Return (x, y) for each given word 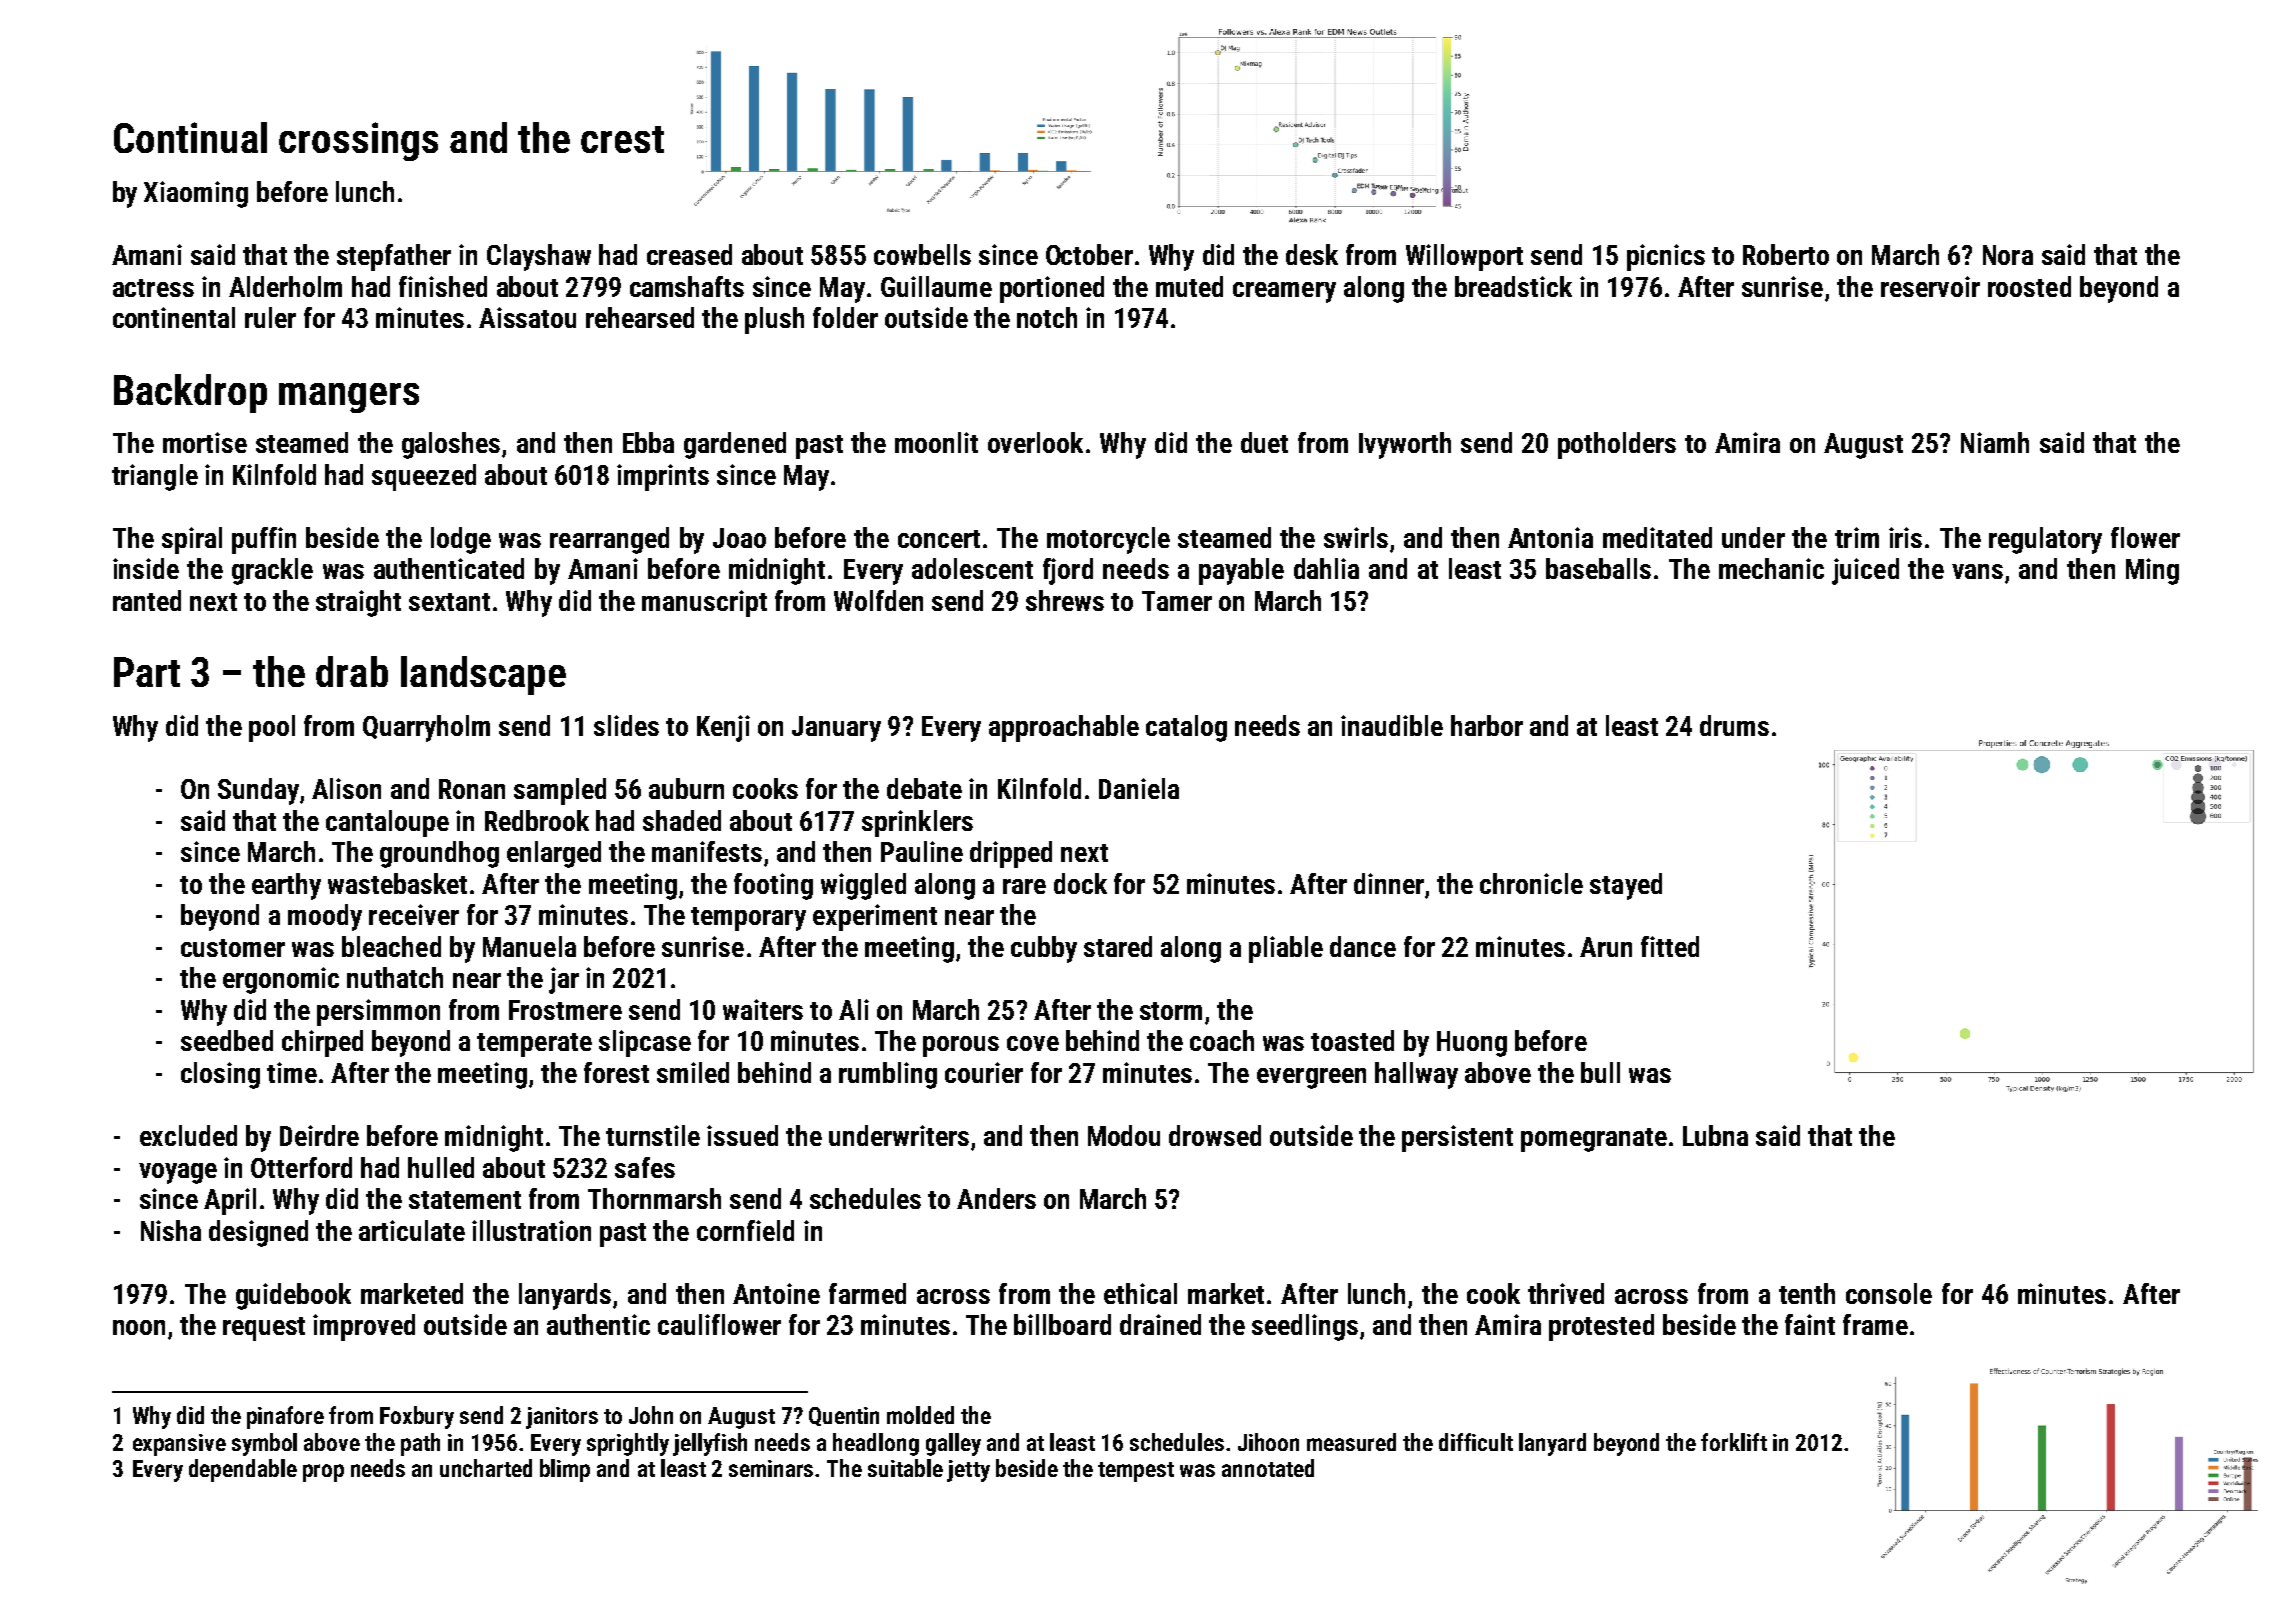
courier (984, 1072)
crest (622, 139)
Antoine (776, 1293)
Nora (2008, 255)
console (1889, 1293)
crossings (358, 141)
